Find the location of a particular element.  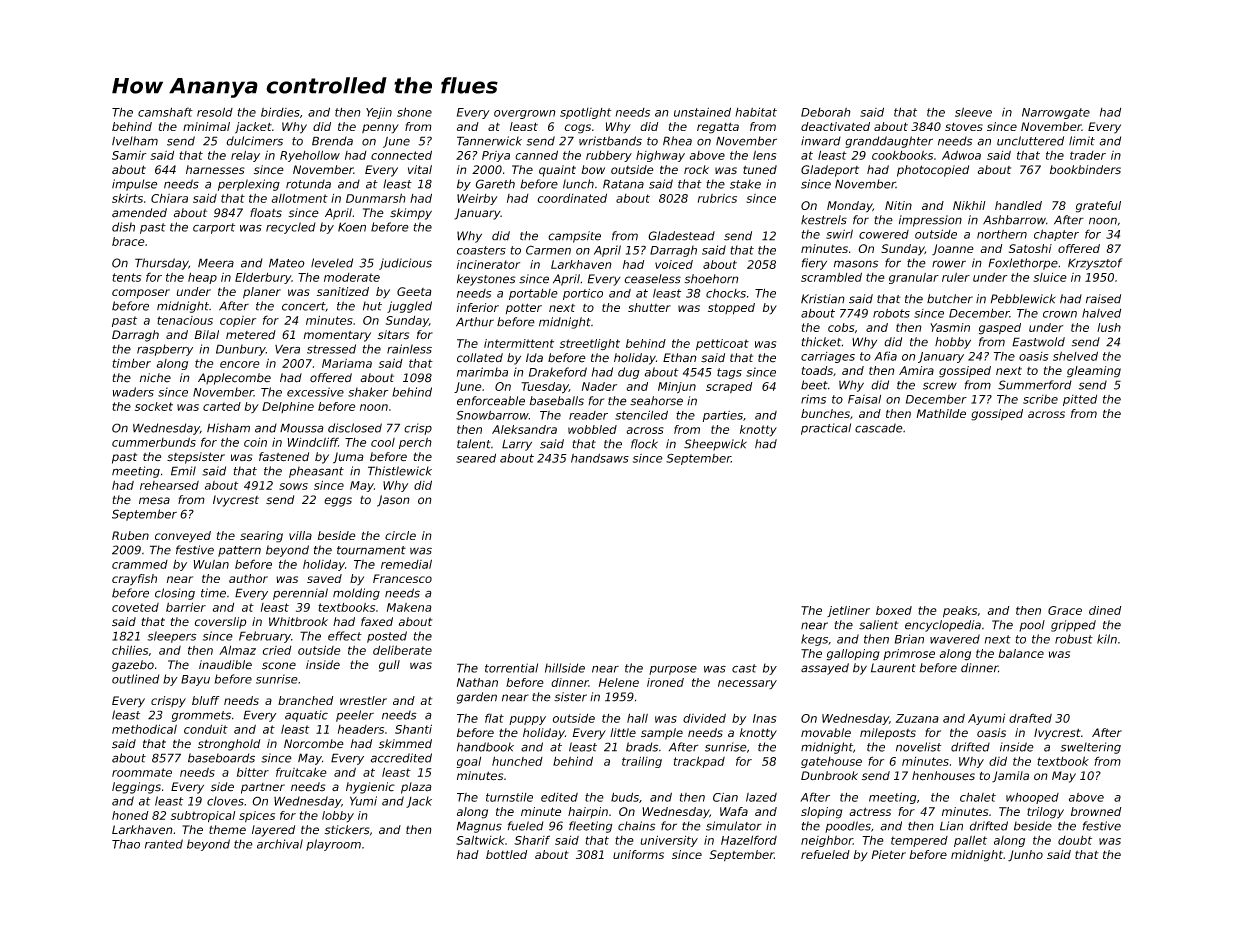

dined is located at coordinates (1105, 610).
